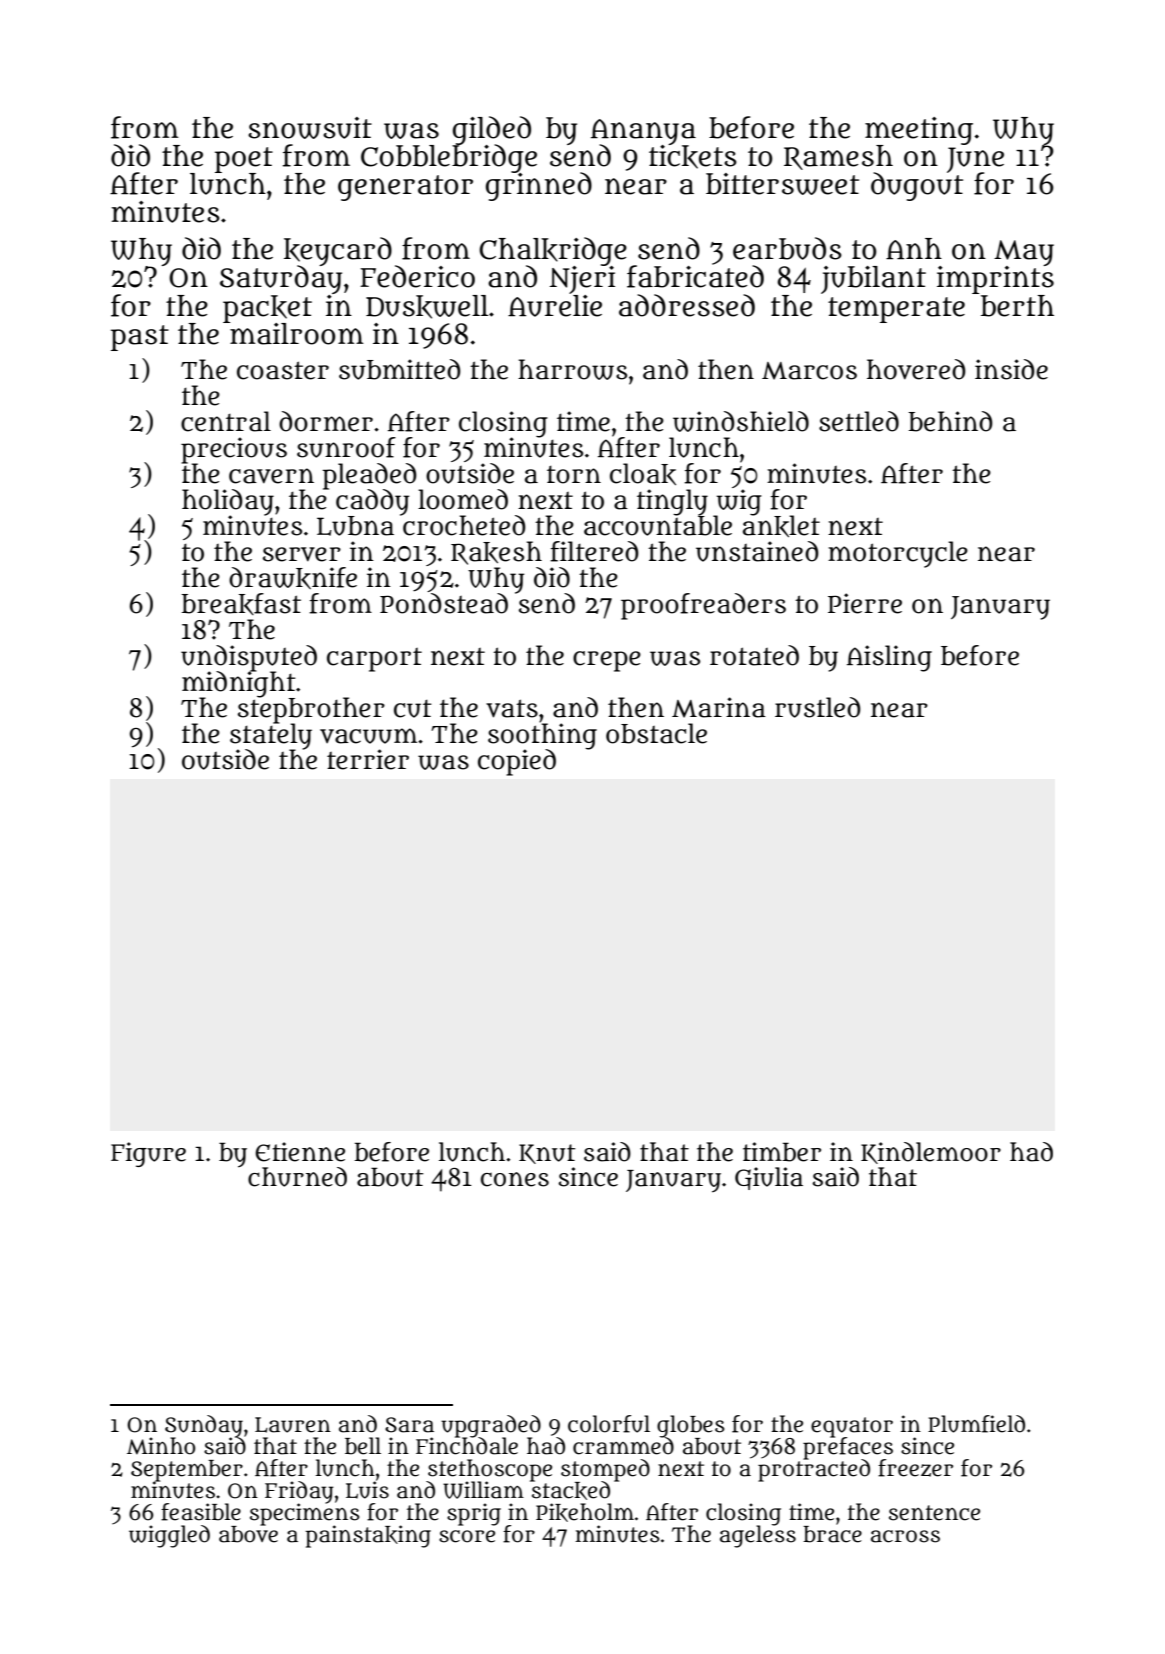 Image resolution: width=1165 pixels, height=1654 pixels. Describe the element at coordinates (492, 130) in the screenshot. I see `gilded` at that location.
